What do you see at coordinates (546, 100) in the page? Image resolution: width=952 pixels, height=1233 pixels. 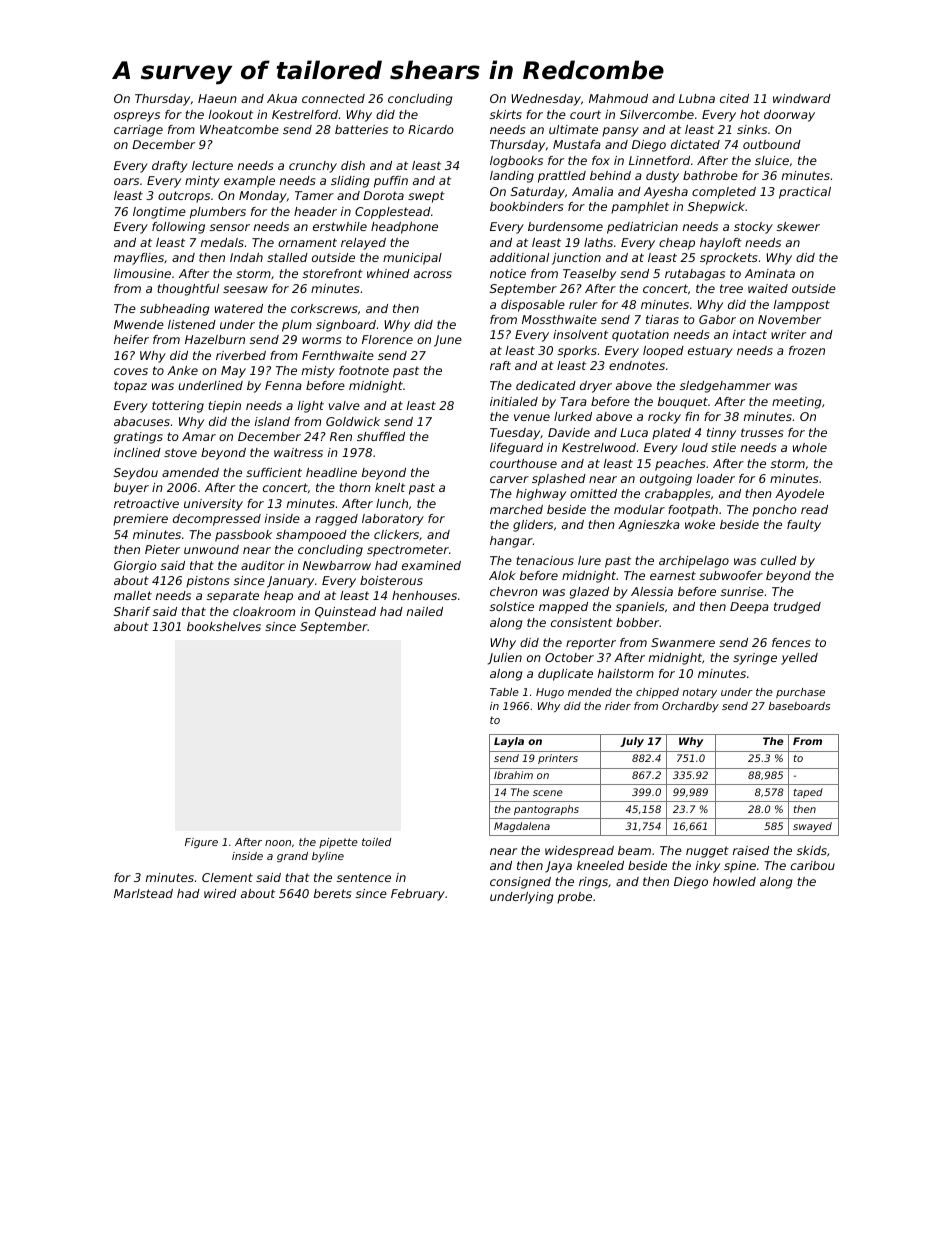 I see `Wednesday` at bounding box center [546, 100].
